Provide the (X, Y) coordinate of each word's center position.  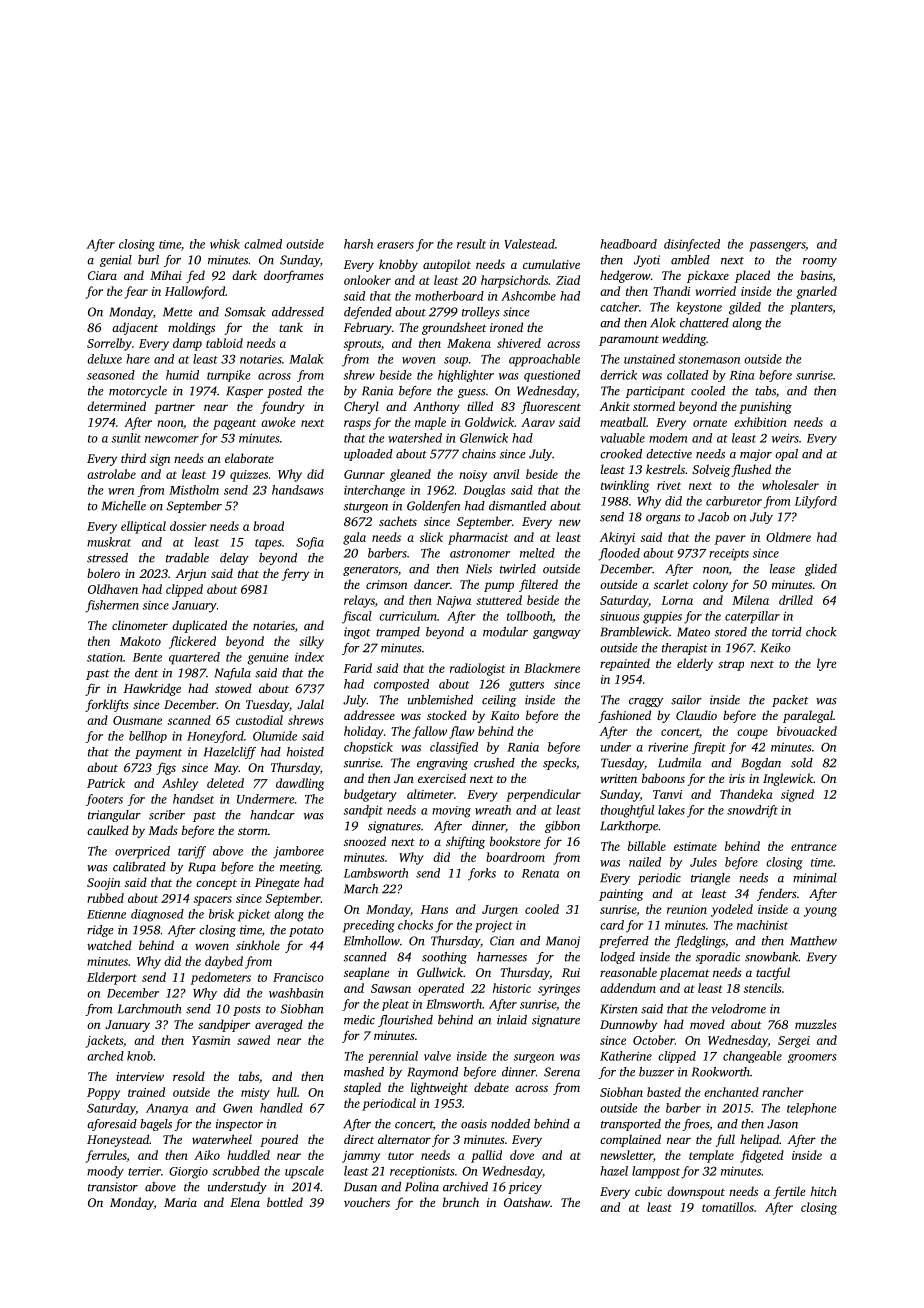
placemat (685, 973)
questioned (552, 376)
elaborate (249, 458)
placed (752, 276)
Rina (742, 375)
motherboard (449, 296)
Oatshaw (527, 1202)
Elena (245, 1202)
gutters (526, 686)
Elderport (112, 978)
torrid (787, 632)
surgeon (533, 1058)
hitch (824, 1191)
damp (187, 344)
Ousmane (137, 720)
